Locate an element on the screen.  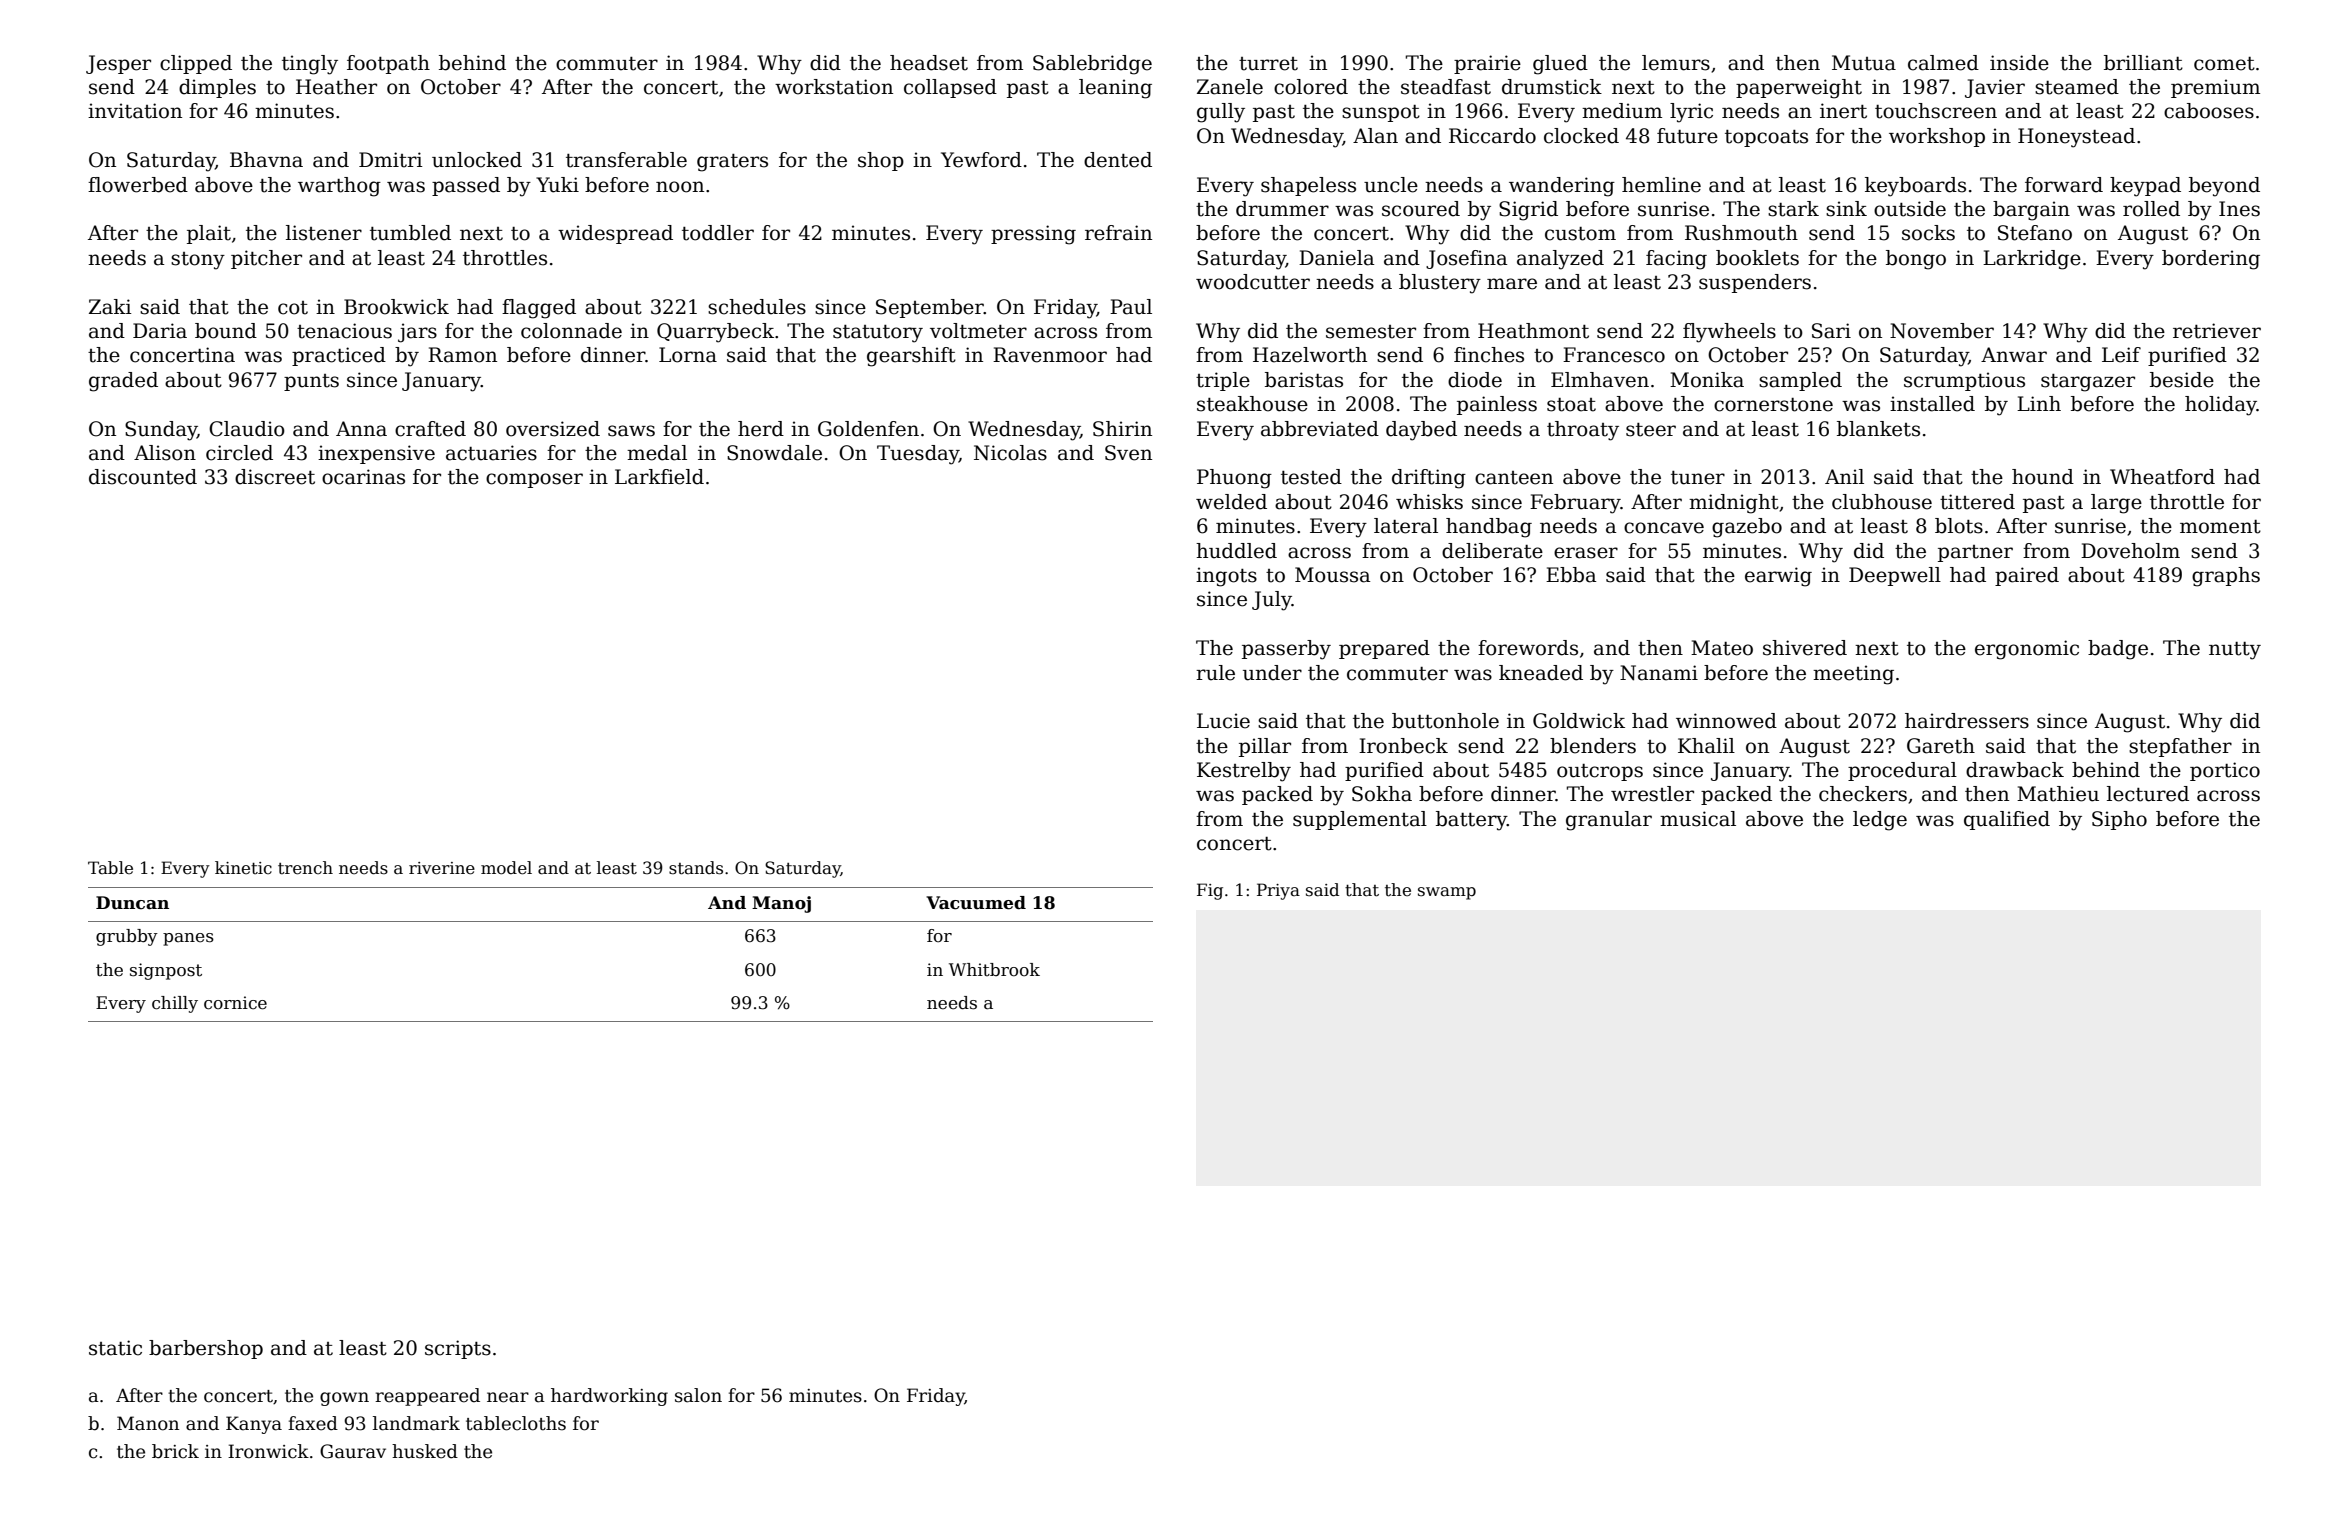
sampled is located at coordinates (1800, 381).
